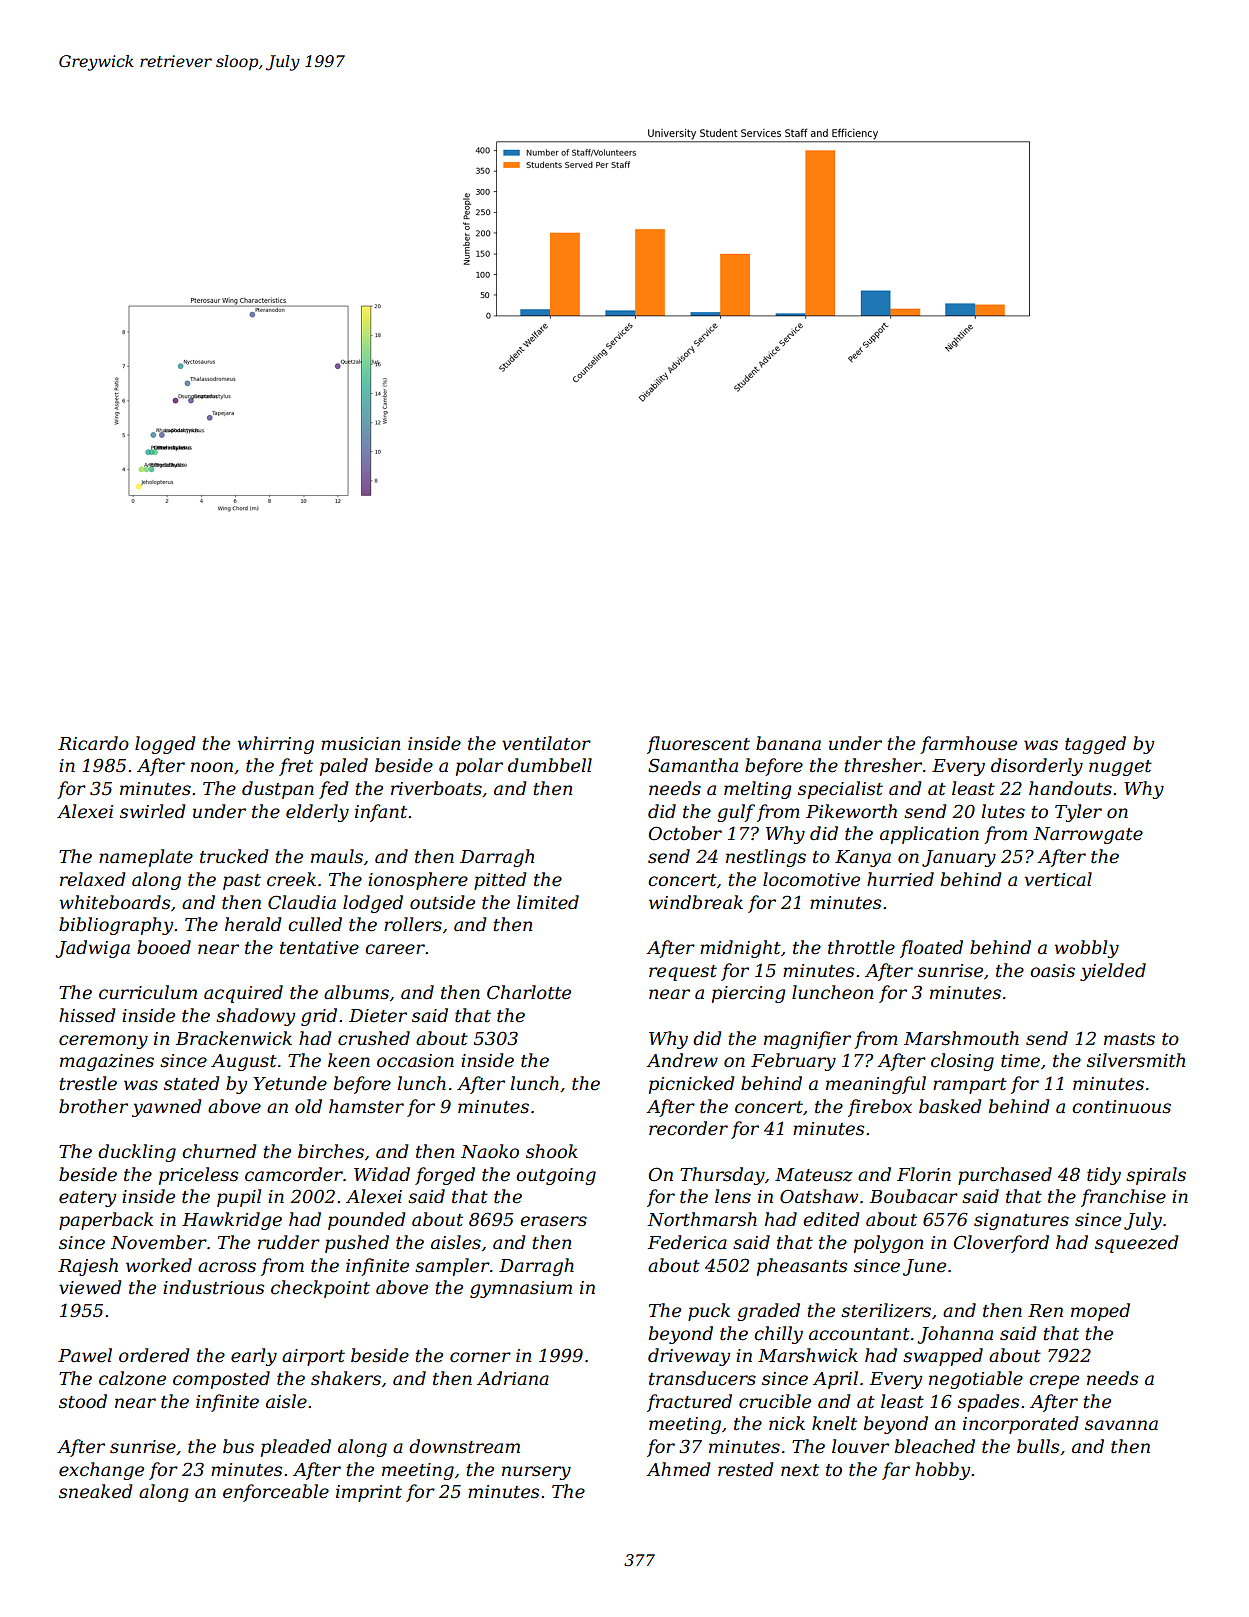 This screenshot has width=1249, height=1617. I want to click on pitted, so click(500, 881).
